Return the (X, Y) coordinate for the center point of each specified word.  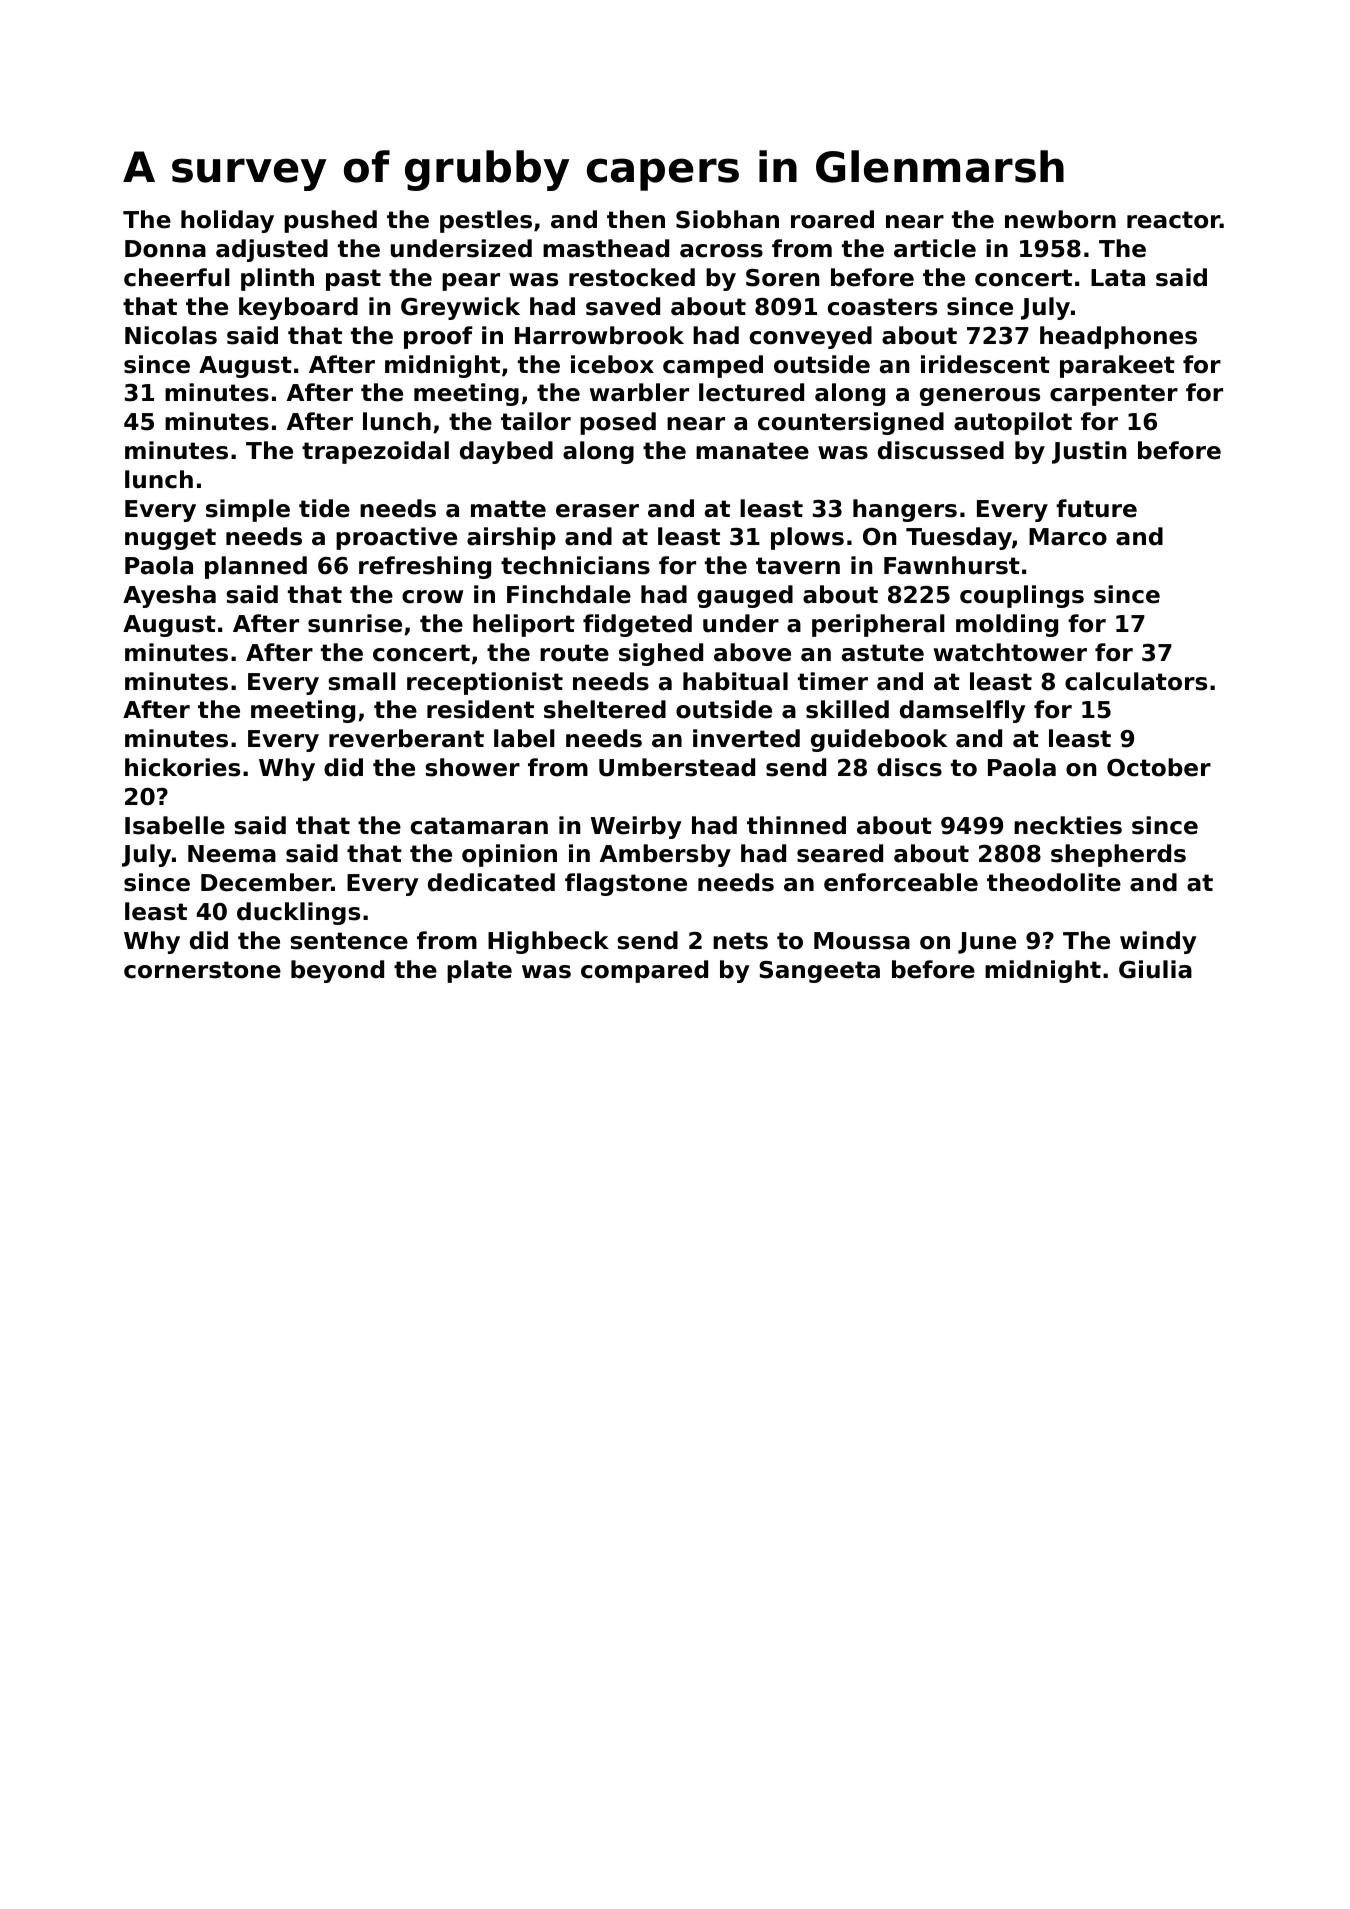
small (362, 681)
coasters (882, 307)
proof (438, 337)
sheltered (605, 709)
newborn (1060, 219)
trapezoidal (375, 452)
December (266, 882)
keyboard (298, 308)
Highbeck (548, 942)
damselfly (962, 711)
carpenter (1114, 395)
